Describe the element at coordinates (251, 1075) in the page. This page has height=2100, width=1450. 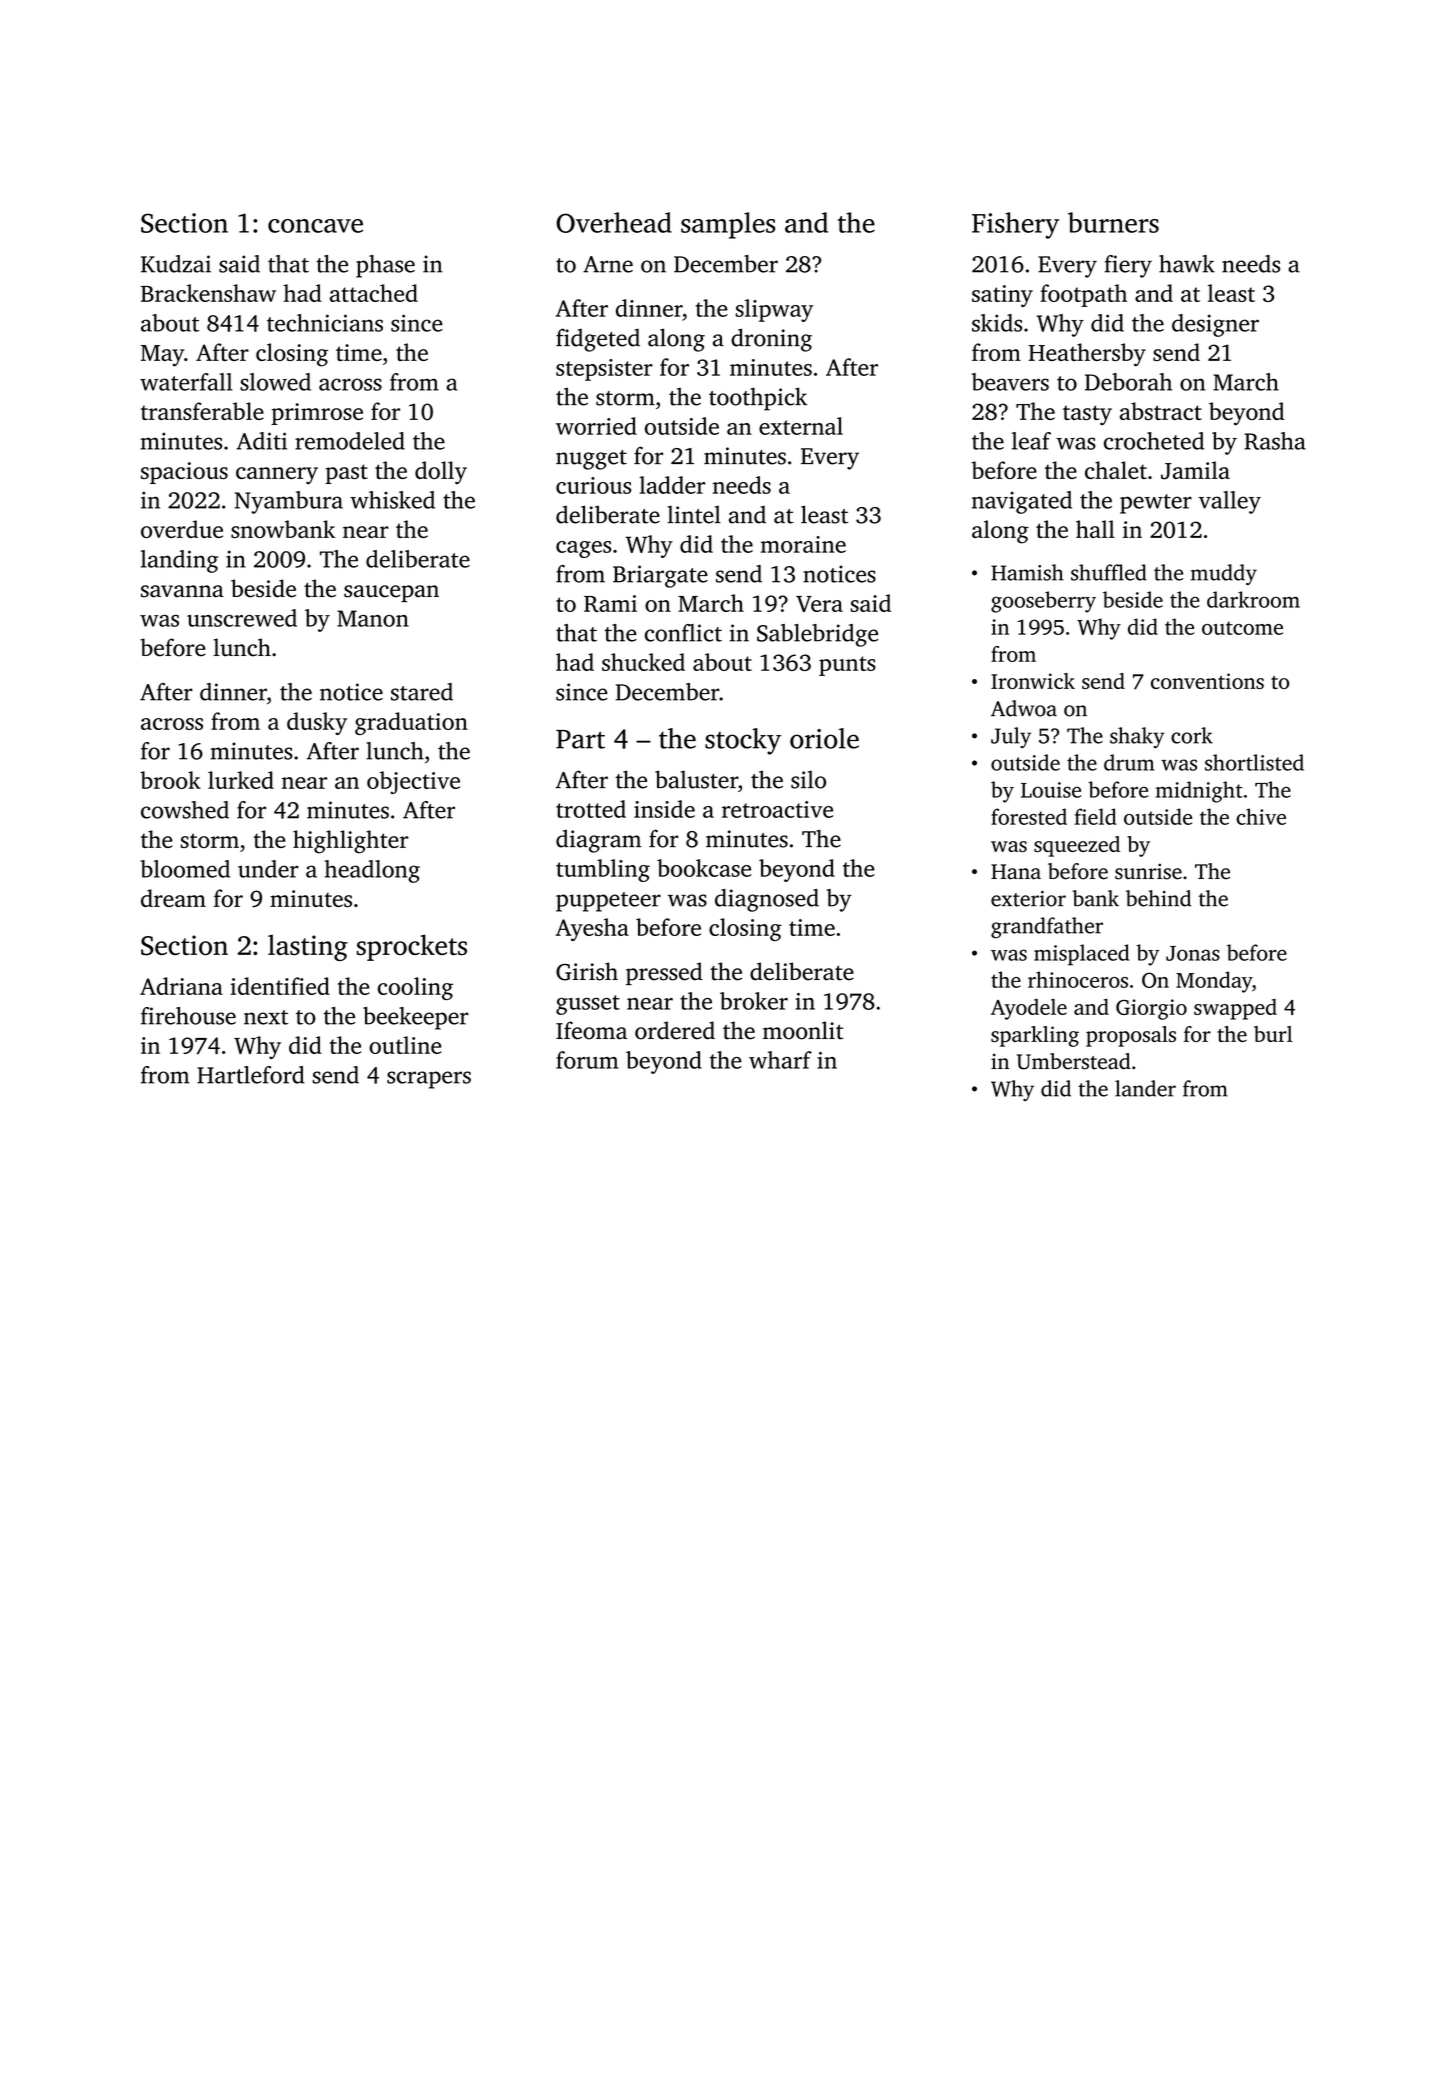
I see `Hartleford` at that location.
